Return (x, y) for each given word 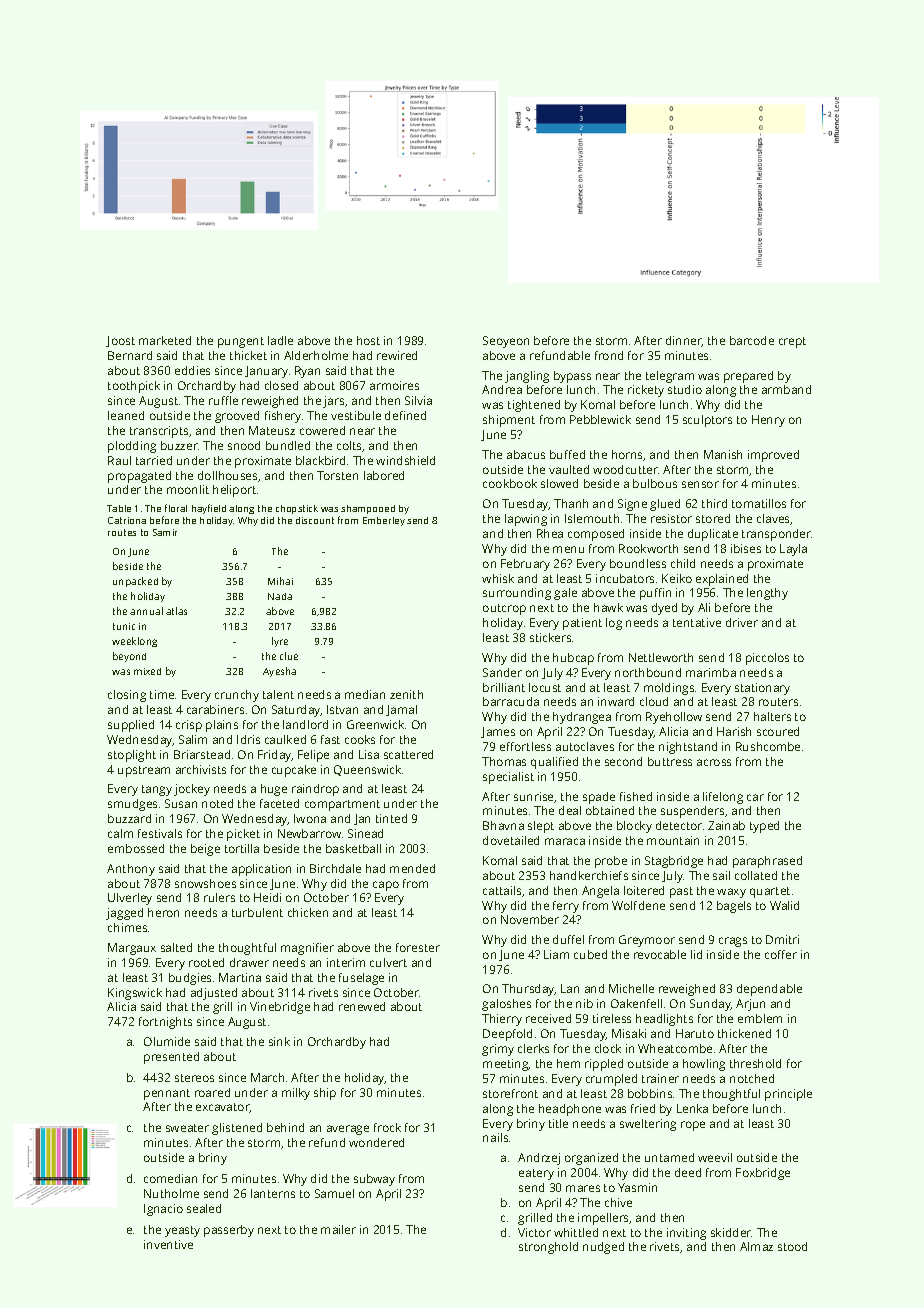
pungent (241, 342)
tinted (391, 818)
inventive (168, 1244)
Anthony (131, 870)
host (368, 340)
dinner (684, 341)
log (614, 624)
